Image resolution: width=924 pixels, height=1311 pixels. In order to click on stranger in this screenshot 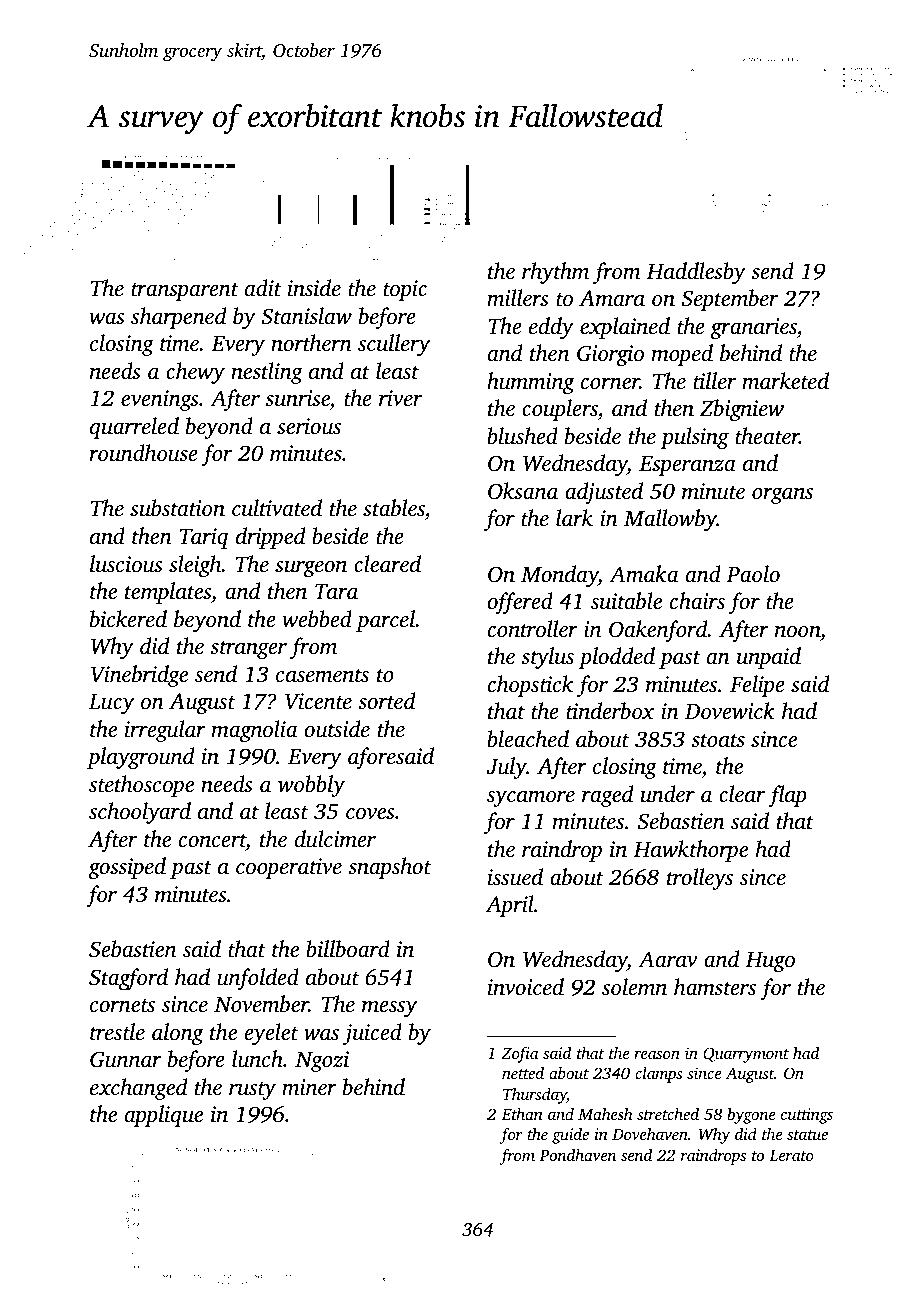, I will do `click(248, 650)`.
